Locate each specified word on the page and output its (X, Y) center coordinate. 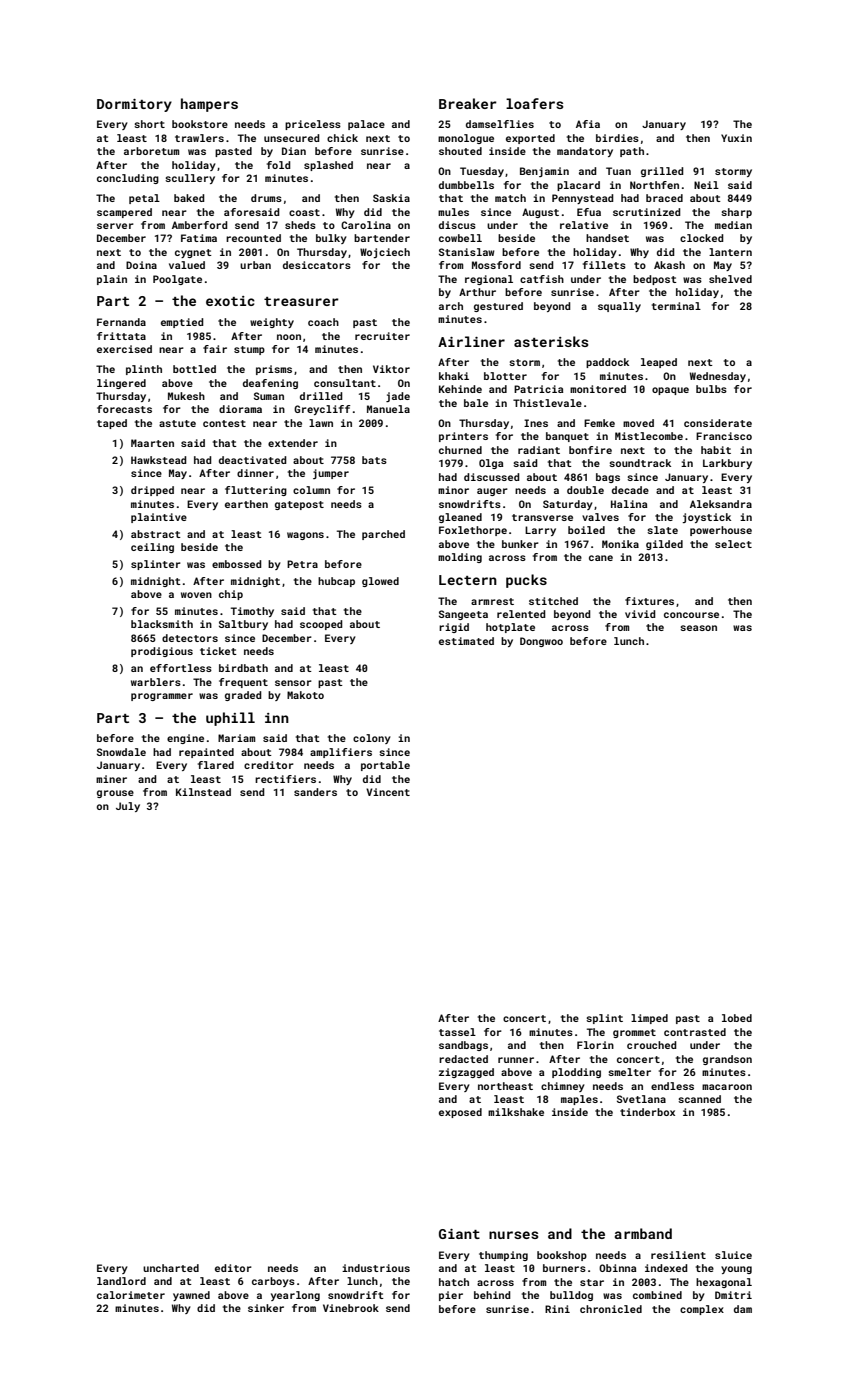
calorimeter (131, 1295)
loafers (534, 103)
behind (492, 1295)
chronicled (611, 1309)
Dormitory (134, 105)
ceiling (152, 548)
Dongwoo (541, 642)
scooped (321, 625)
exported (530, 139)
